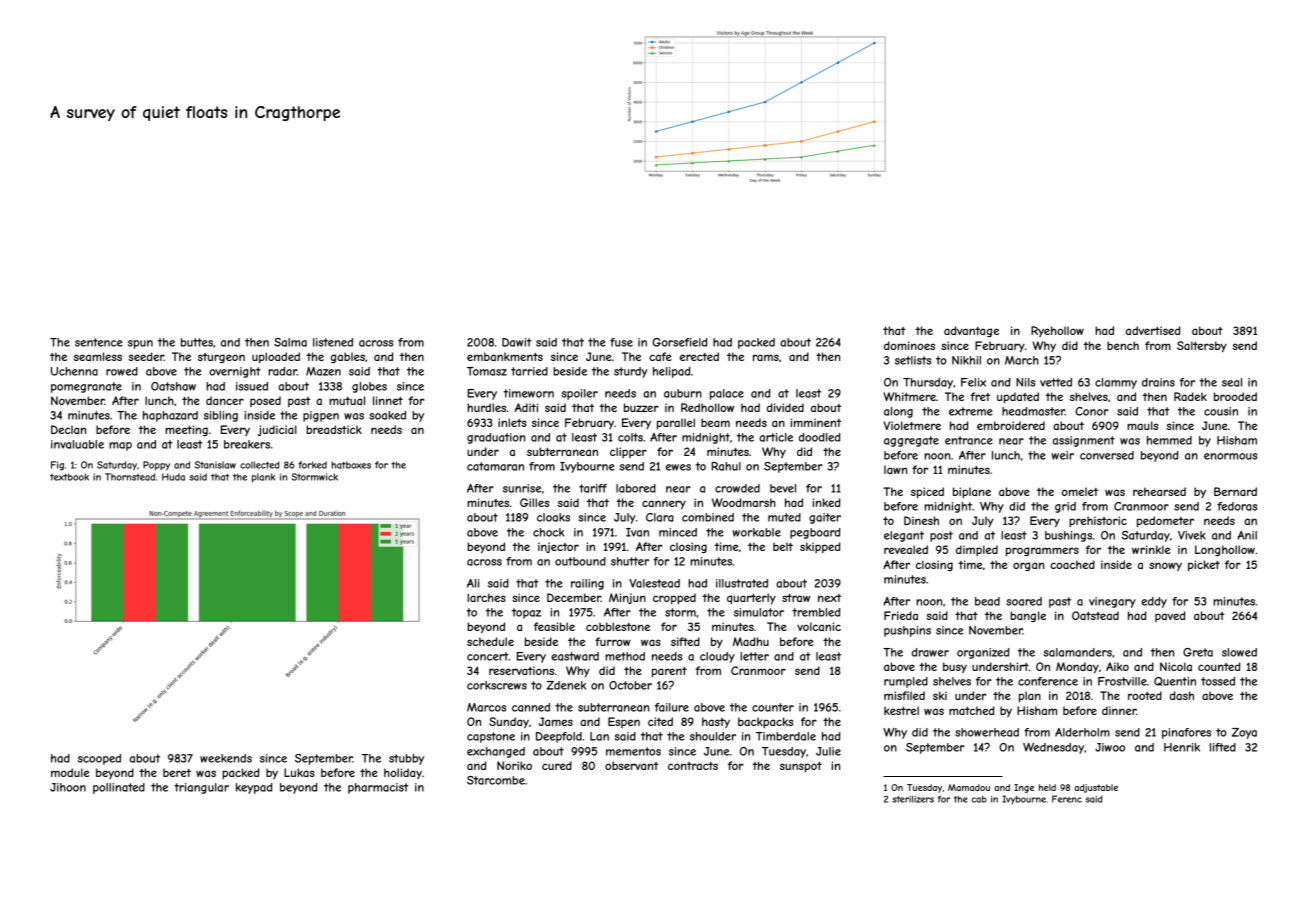  Describe the element at coordinates (630, 437) in the screenshot. I see `colts` at that location.
